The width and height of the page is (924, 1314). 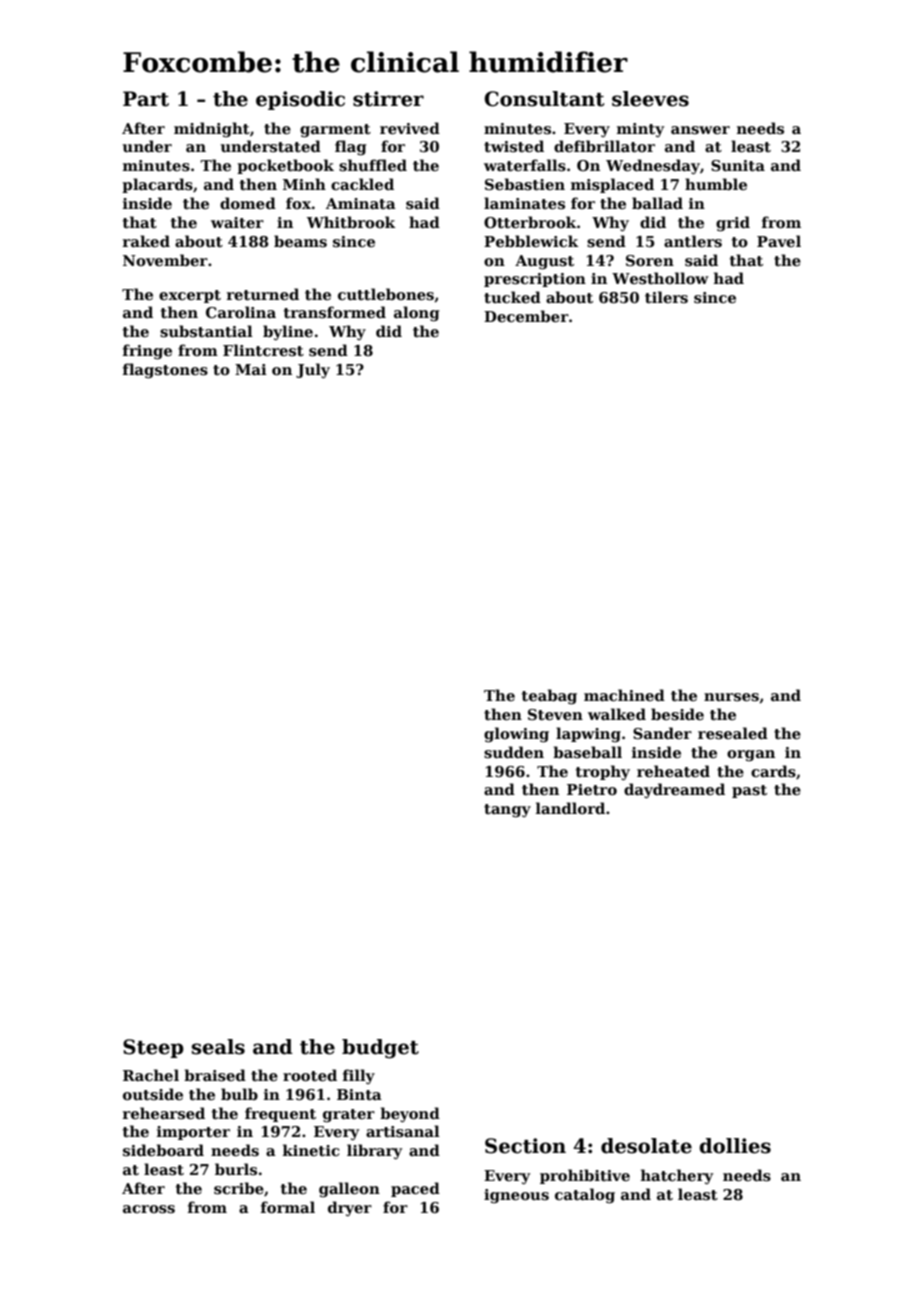 I want to click on hatchery, so click(x=677, y=1176).
